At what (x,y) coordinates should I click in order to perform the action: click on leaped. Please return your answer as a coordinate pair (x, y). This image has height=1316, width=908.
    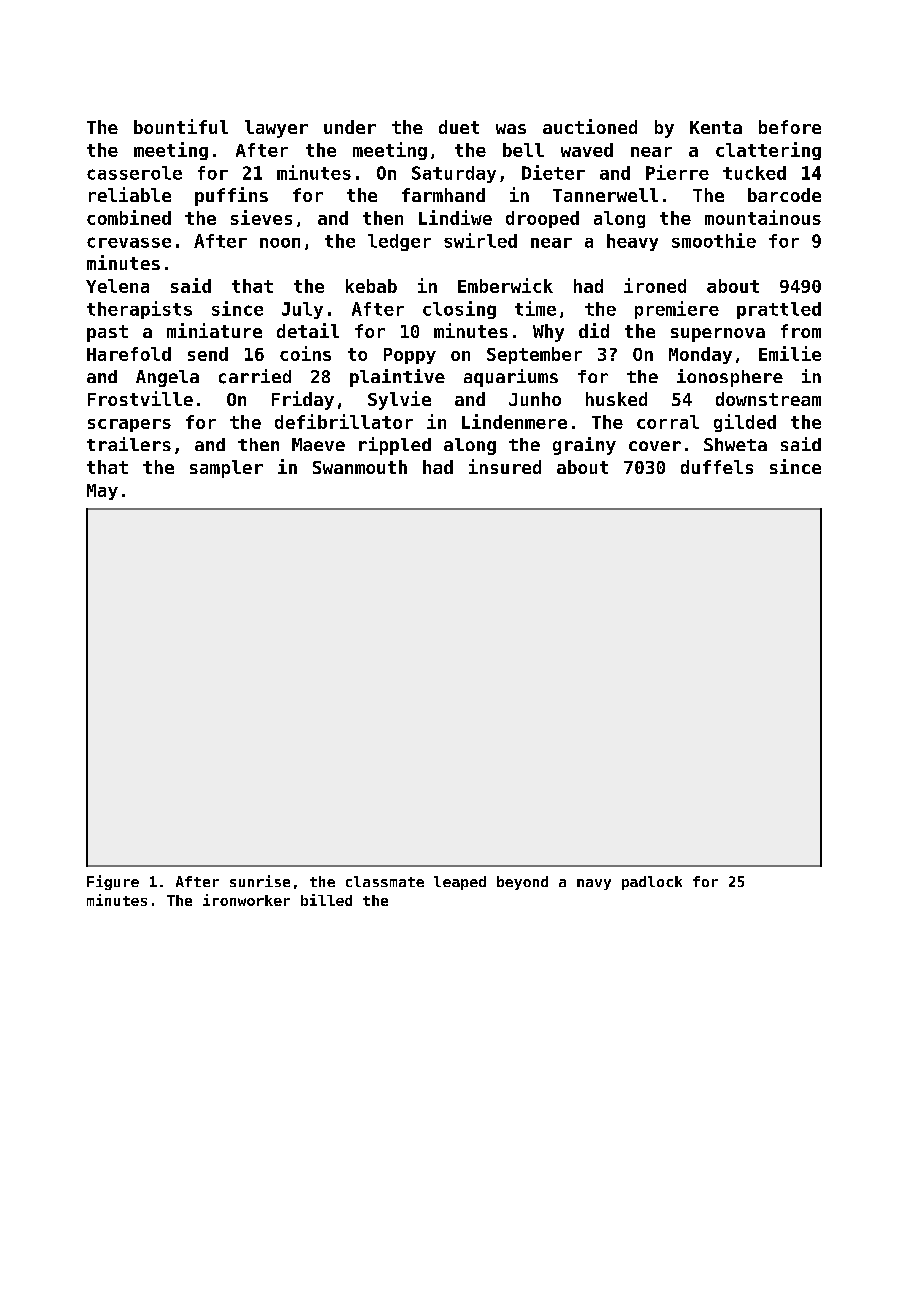
    Looking at the image, I should click on (460, 883).
